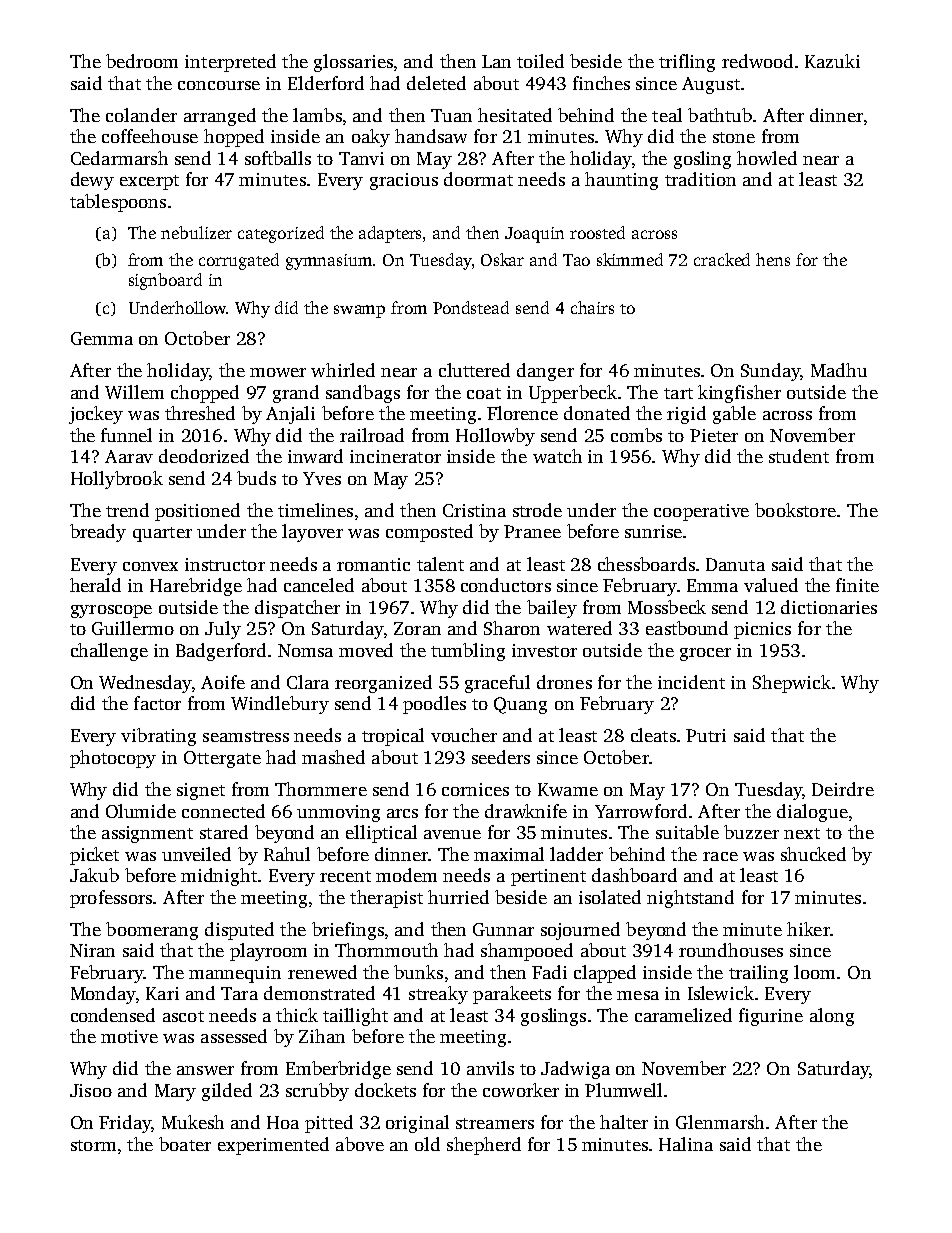 The height and width of the screenshot is (1233, 952). Describe the element at coordinates (773, 259) in the screenshot. I see `hens` at that location.
